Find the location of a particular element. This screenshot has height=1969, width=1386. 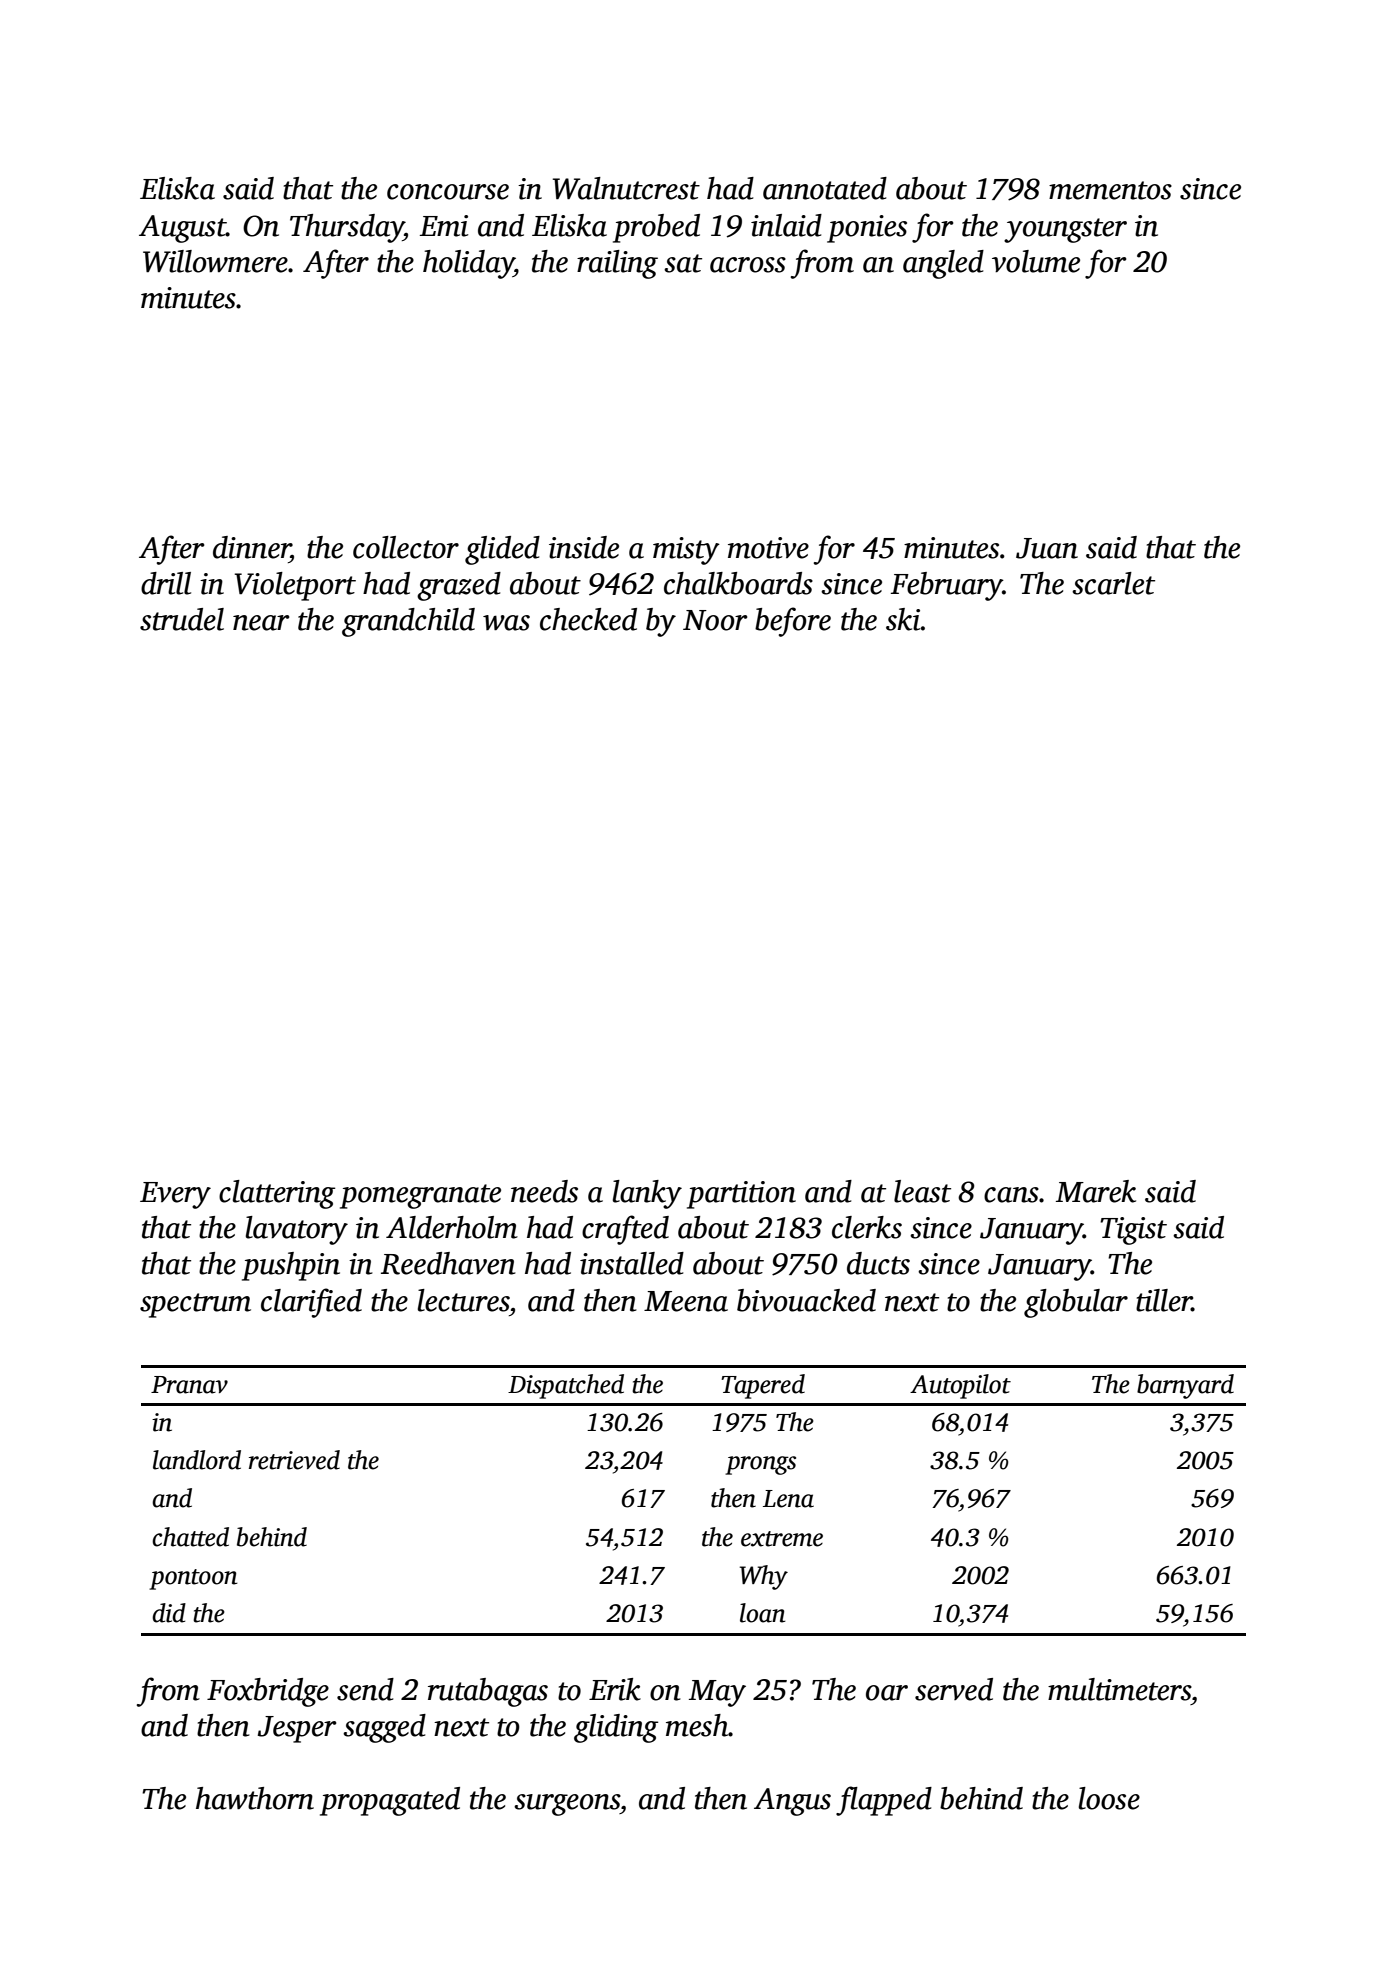

partition is located at coordinates (741, 1195).
